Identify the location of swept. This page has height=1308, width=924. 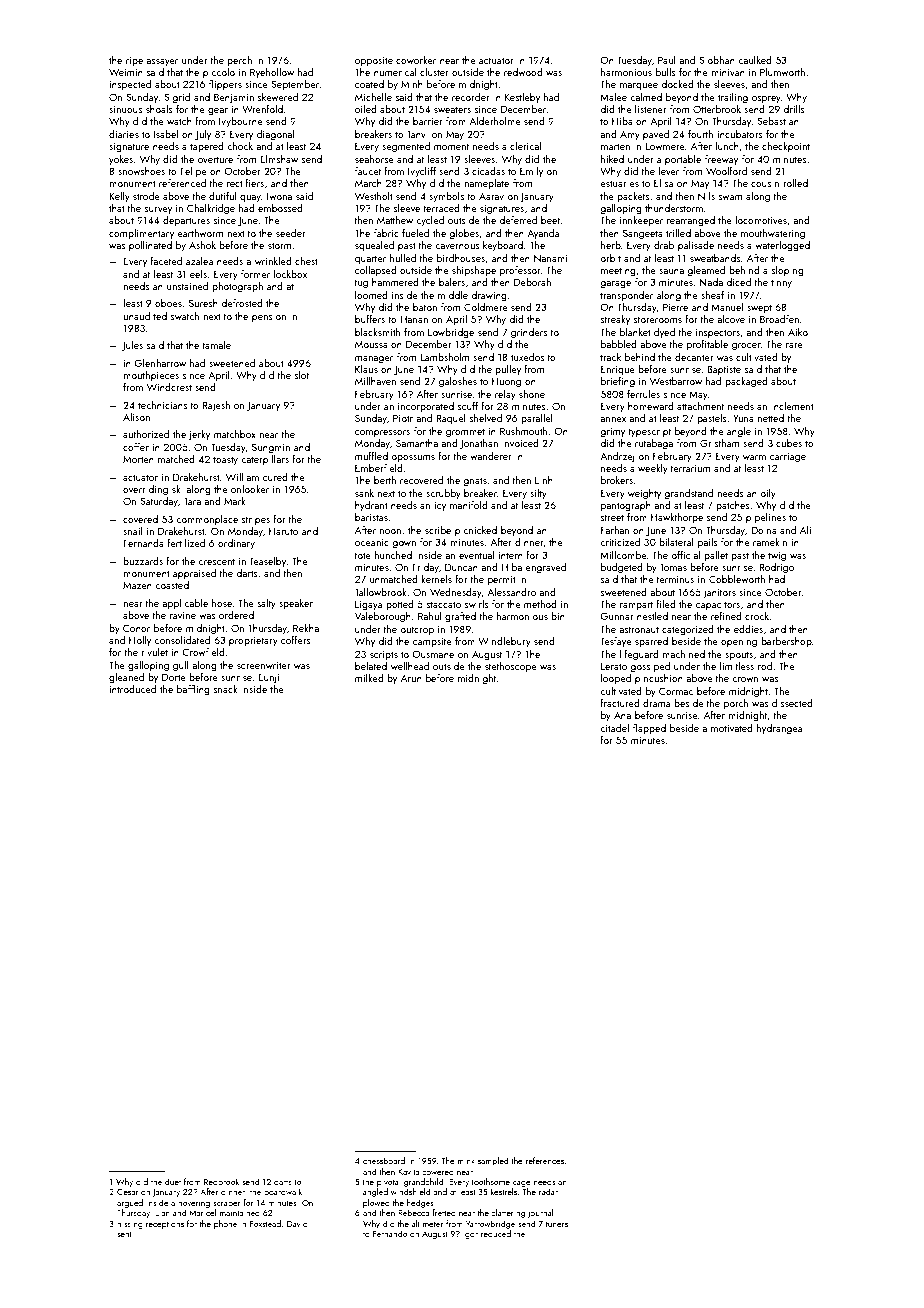
(759, 308).
